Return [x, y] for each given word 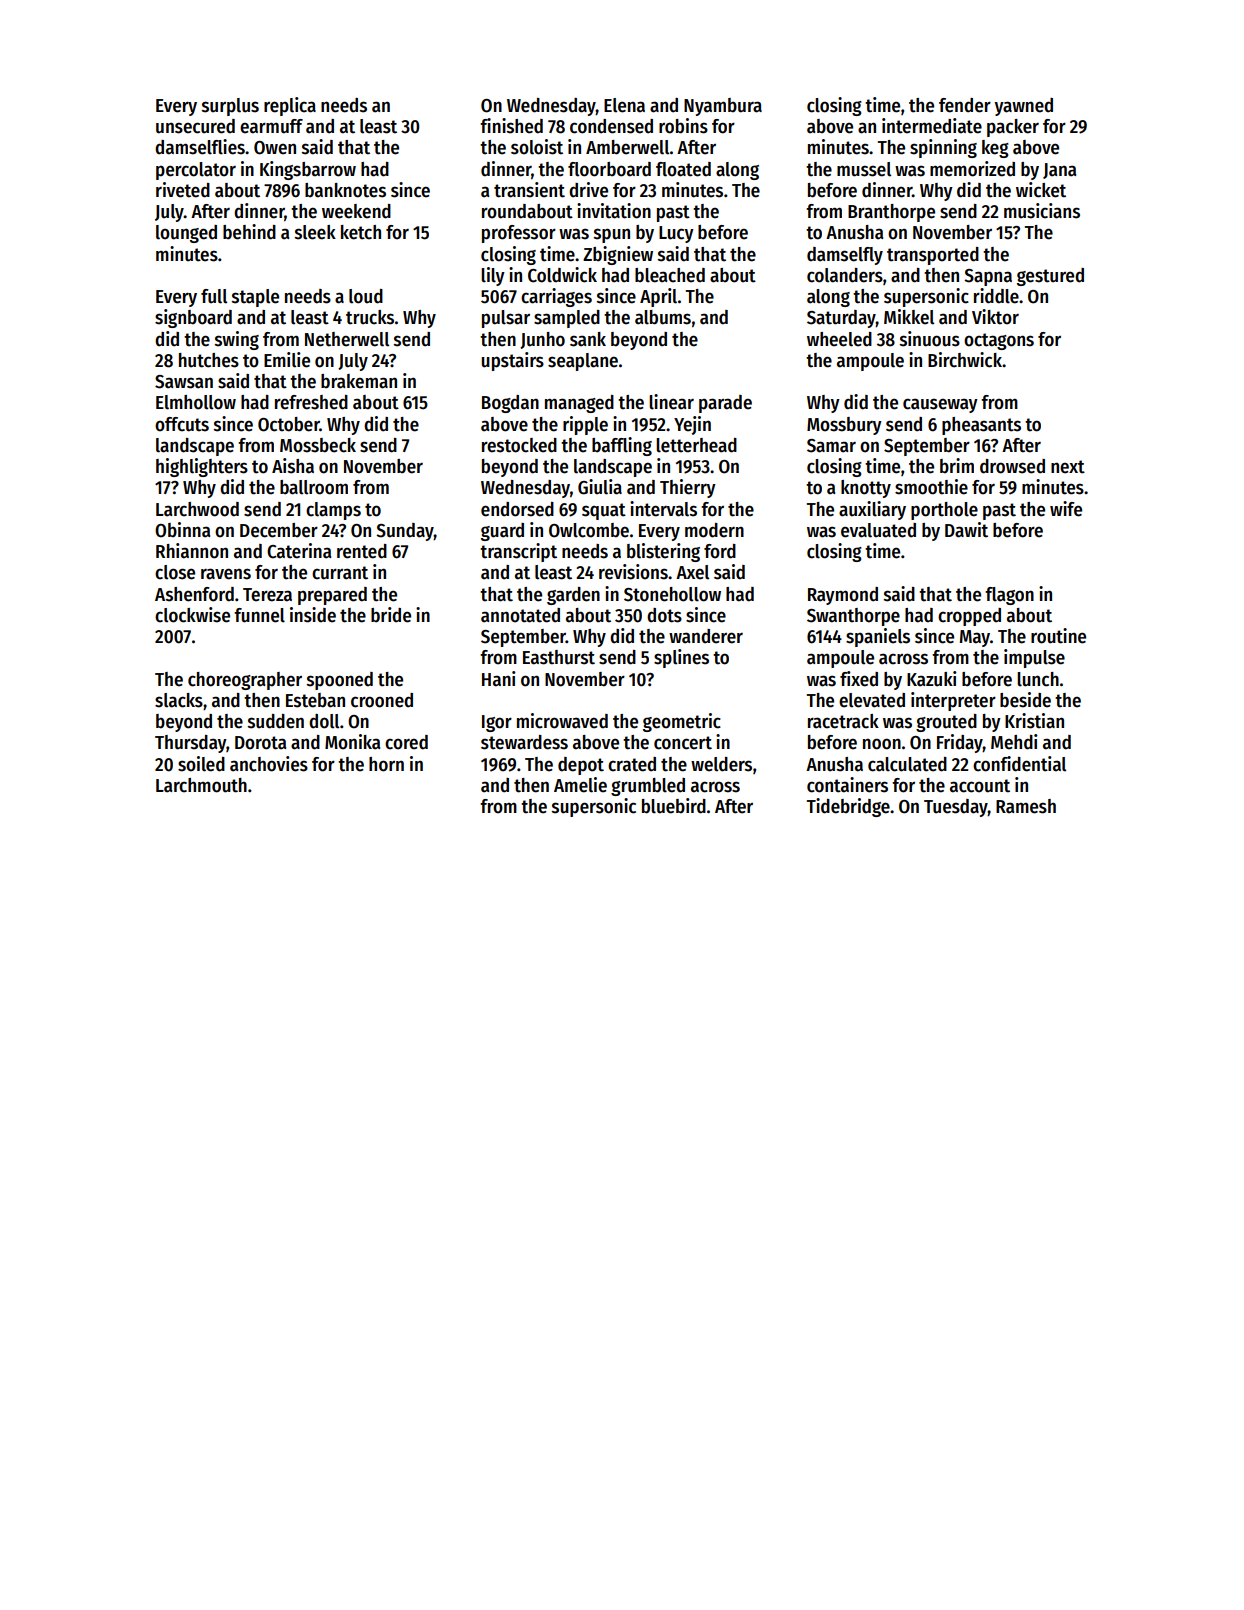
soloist [537, 147]
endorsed [517, 509]
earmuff [271, 126]
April [658, 297]
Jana [1059, 171]
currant [340, 573]
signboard [193, 318]
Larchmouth [201, 785]
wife [1066, 509]
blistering [663, 552]
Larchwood [197, 509]
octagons [999, 341]
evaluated [878, 530]
